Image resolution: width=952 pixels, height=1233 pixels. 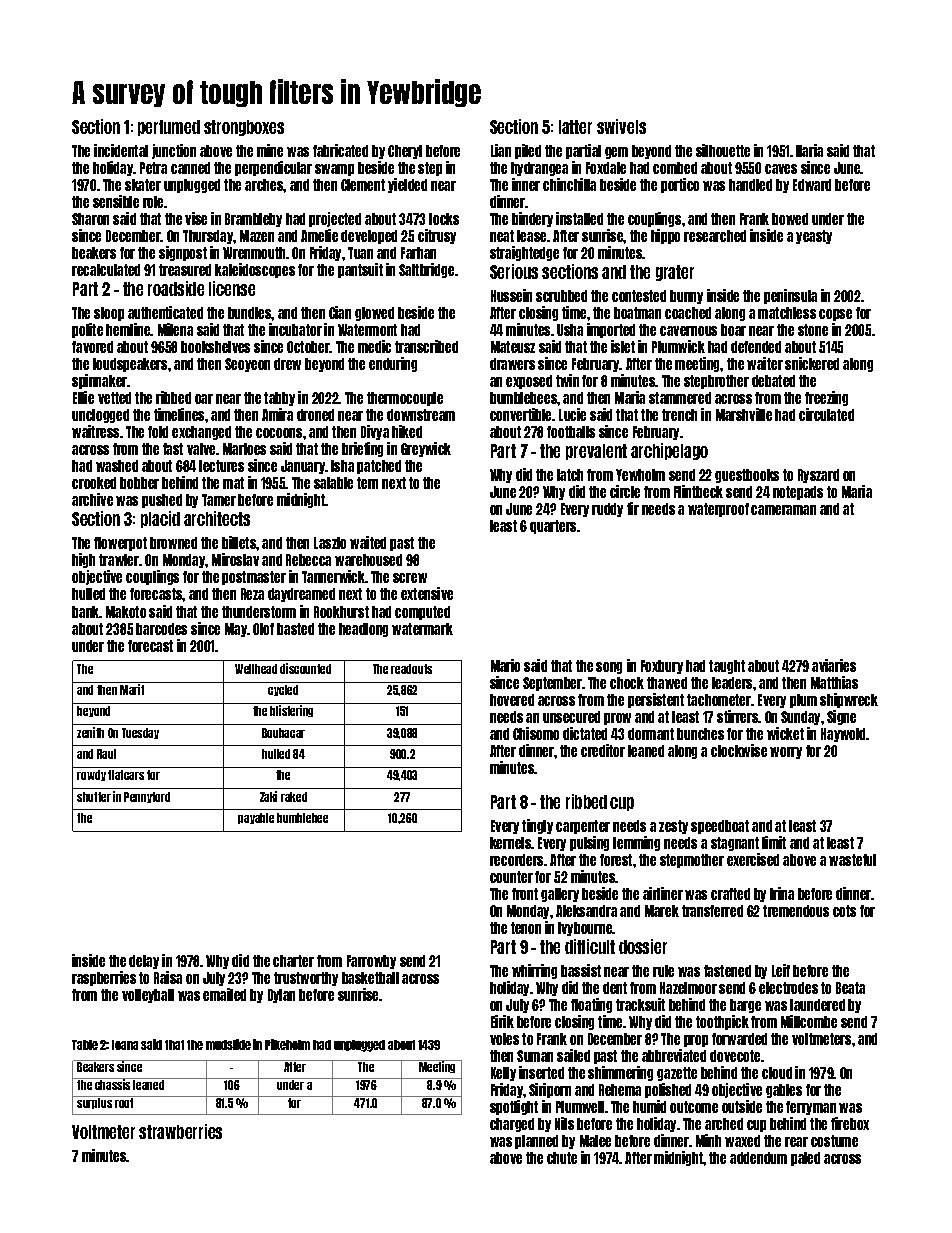 What do you see at coordinates (293, 961) in the screenshot?
I see `charter` at bounding box center [293, 961].
